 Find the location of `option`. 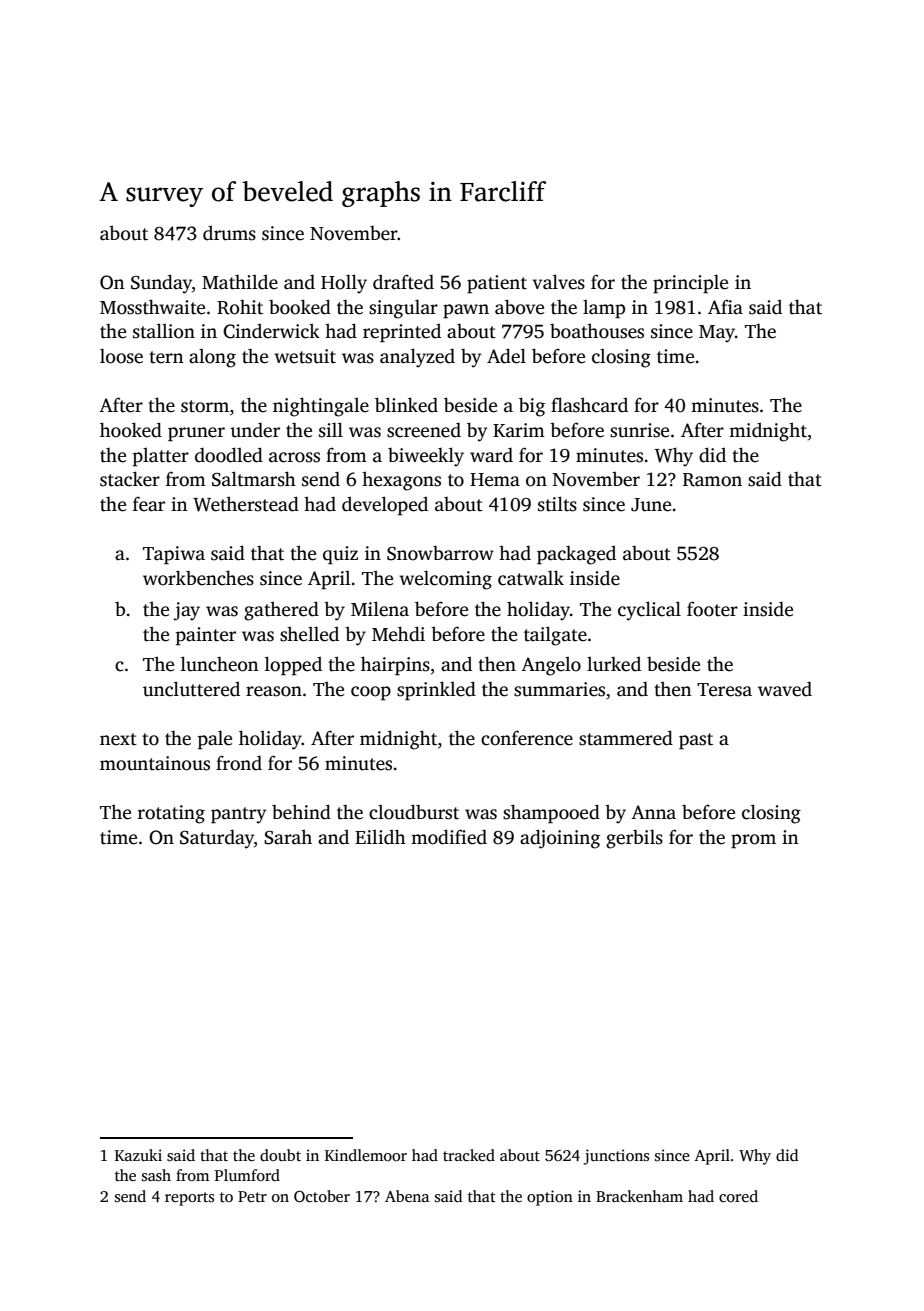

option is located at coordinates (550, 1198).
